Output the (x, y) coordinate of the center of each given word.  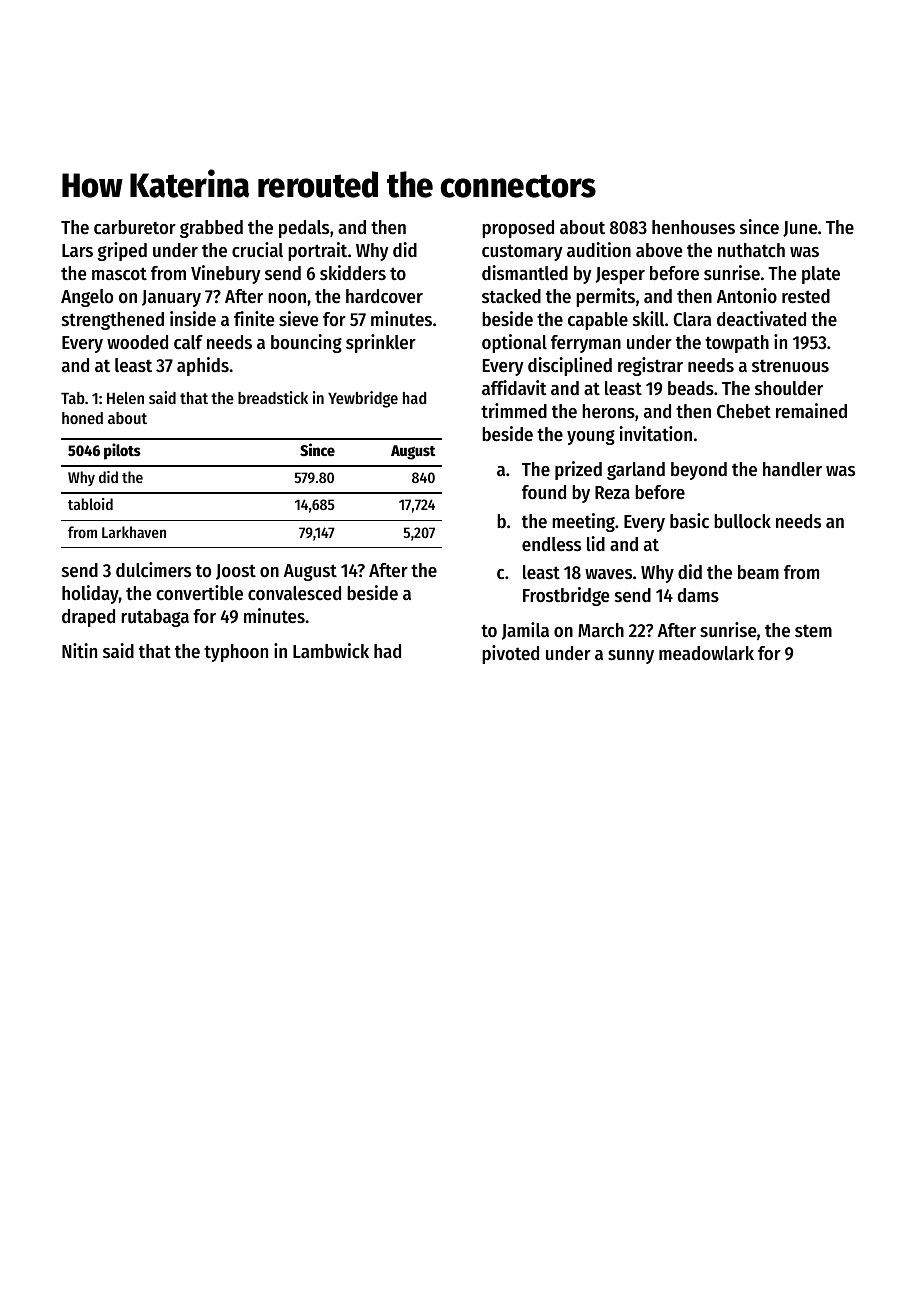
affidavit (514, 387)
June (800, 229)
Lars (77, 250)
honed (82, 418)
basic (689, 521)
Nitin (79, 650)
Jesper (620, 275)
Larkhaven (134, 532)
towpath (737, 344)
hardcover (384, 296)
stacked (511, 296)
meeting (583, 522)
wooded (137, 342)
